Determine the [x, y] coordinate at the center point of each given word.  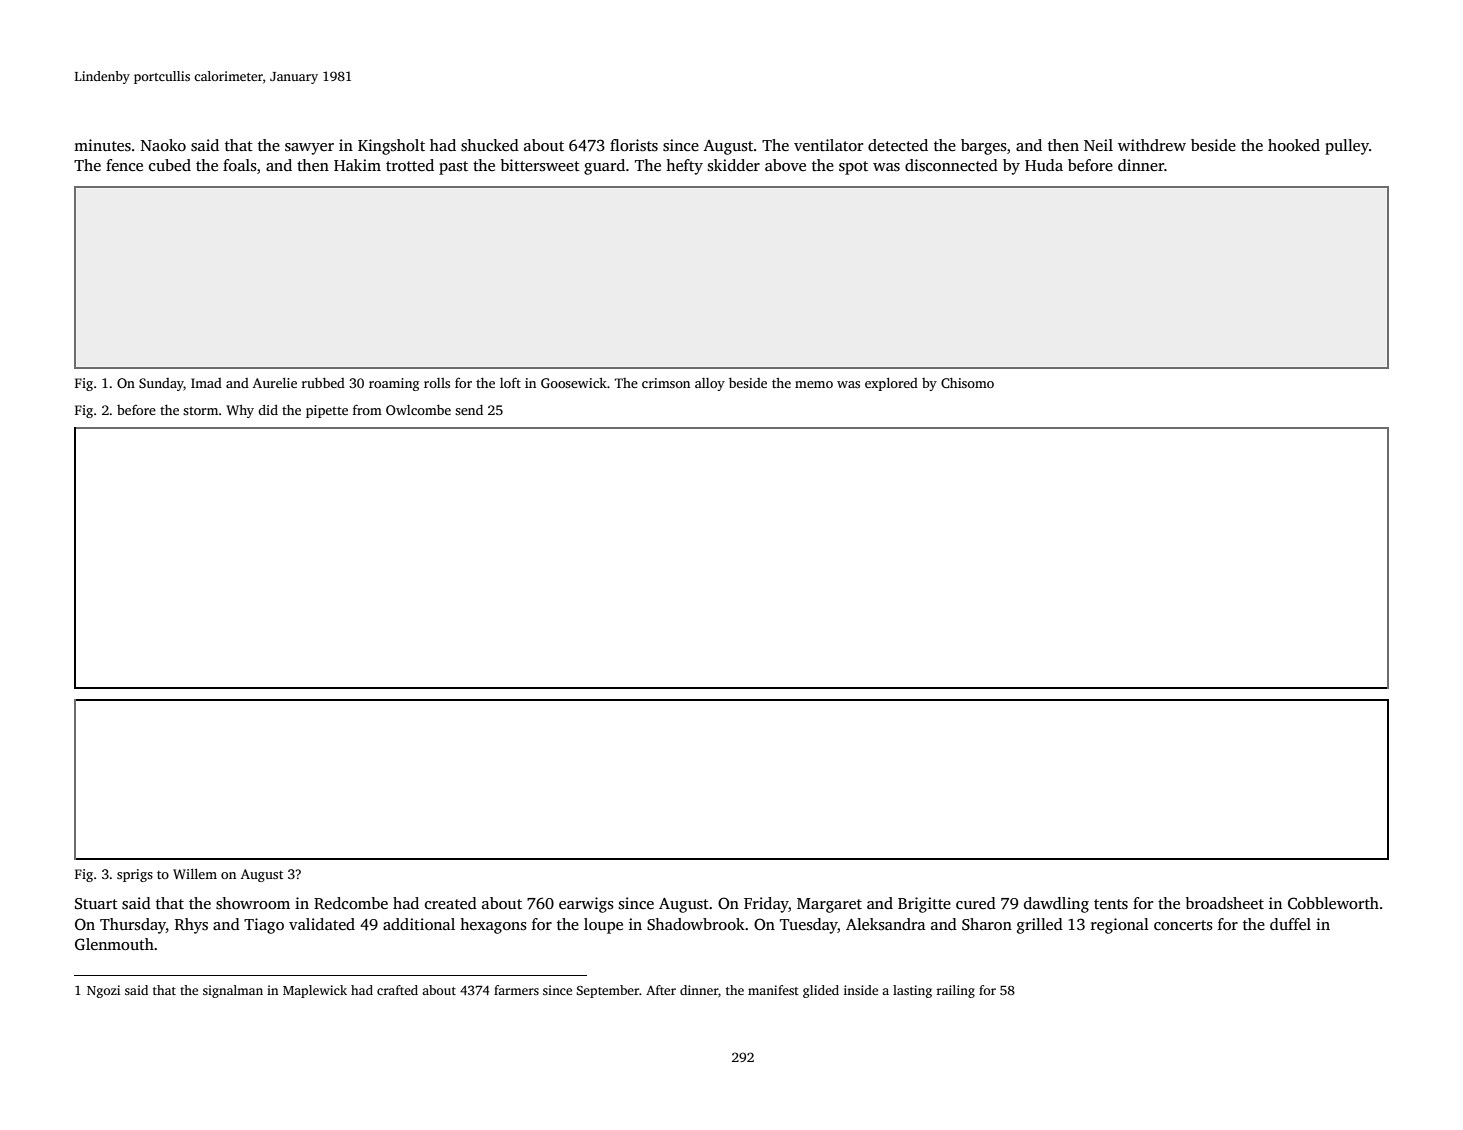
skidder [734, 165]
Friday [766, 905]
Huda [1044, 165]
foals [240, 165]
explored [891, 384]
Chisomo [967, 383]
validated [322, 924]
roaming [394, 384]
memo [814, 384]
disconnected [951, 165]
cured [976, 903]
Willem [195, 873]
